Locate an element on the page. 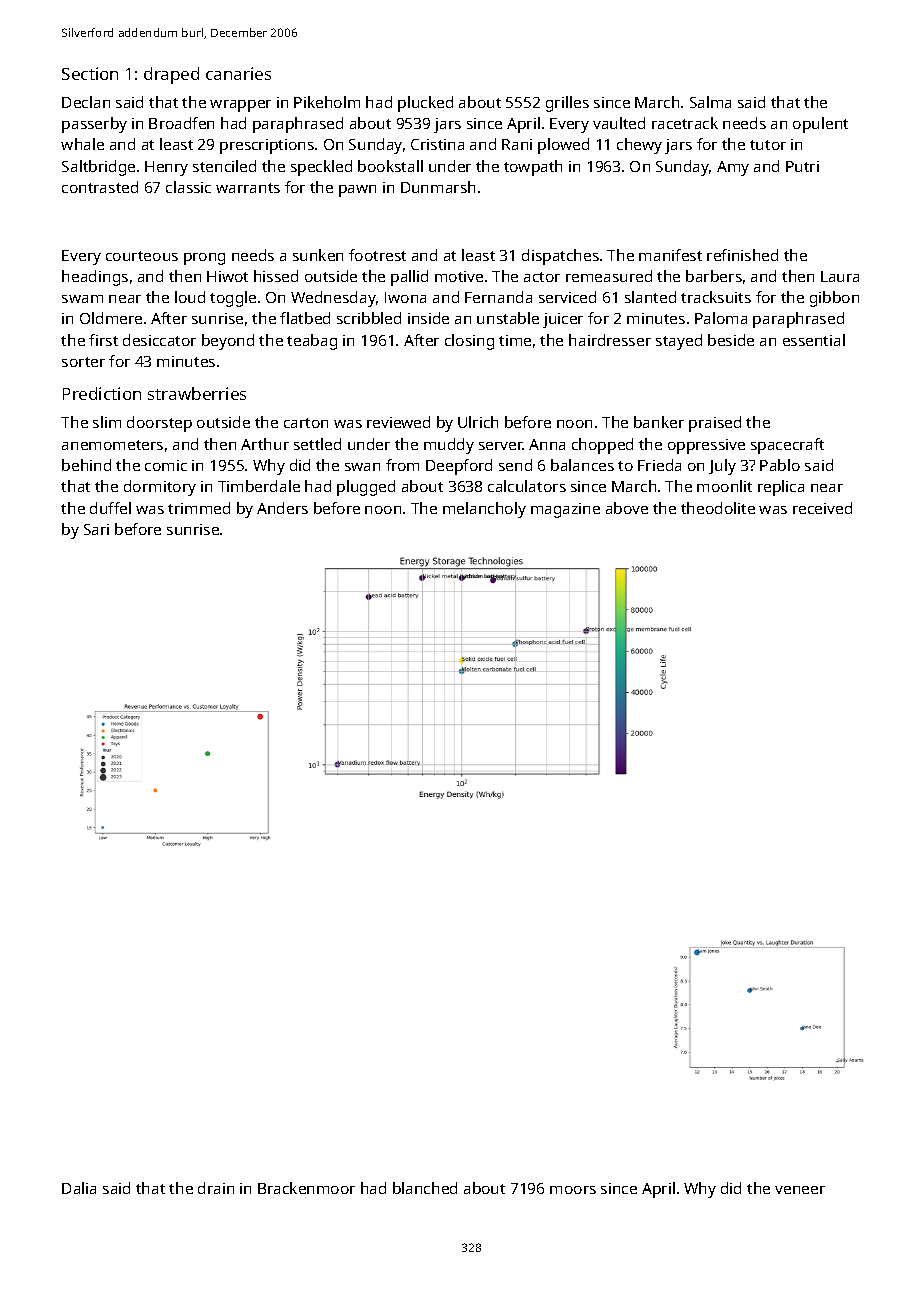 Image resolution: width=924 pixels, height=1308 pixels. received is located at coordinates (822, 508).
